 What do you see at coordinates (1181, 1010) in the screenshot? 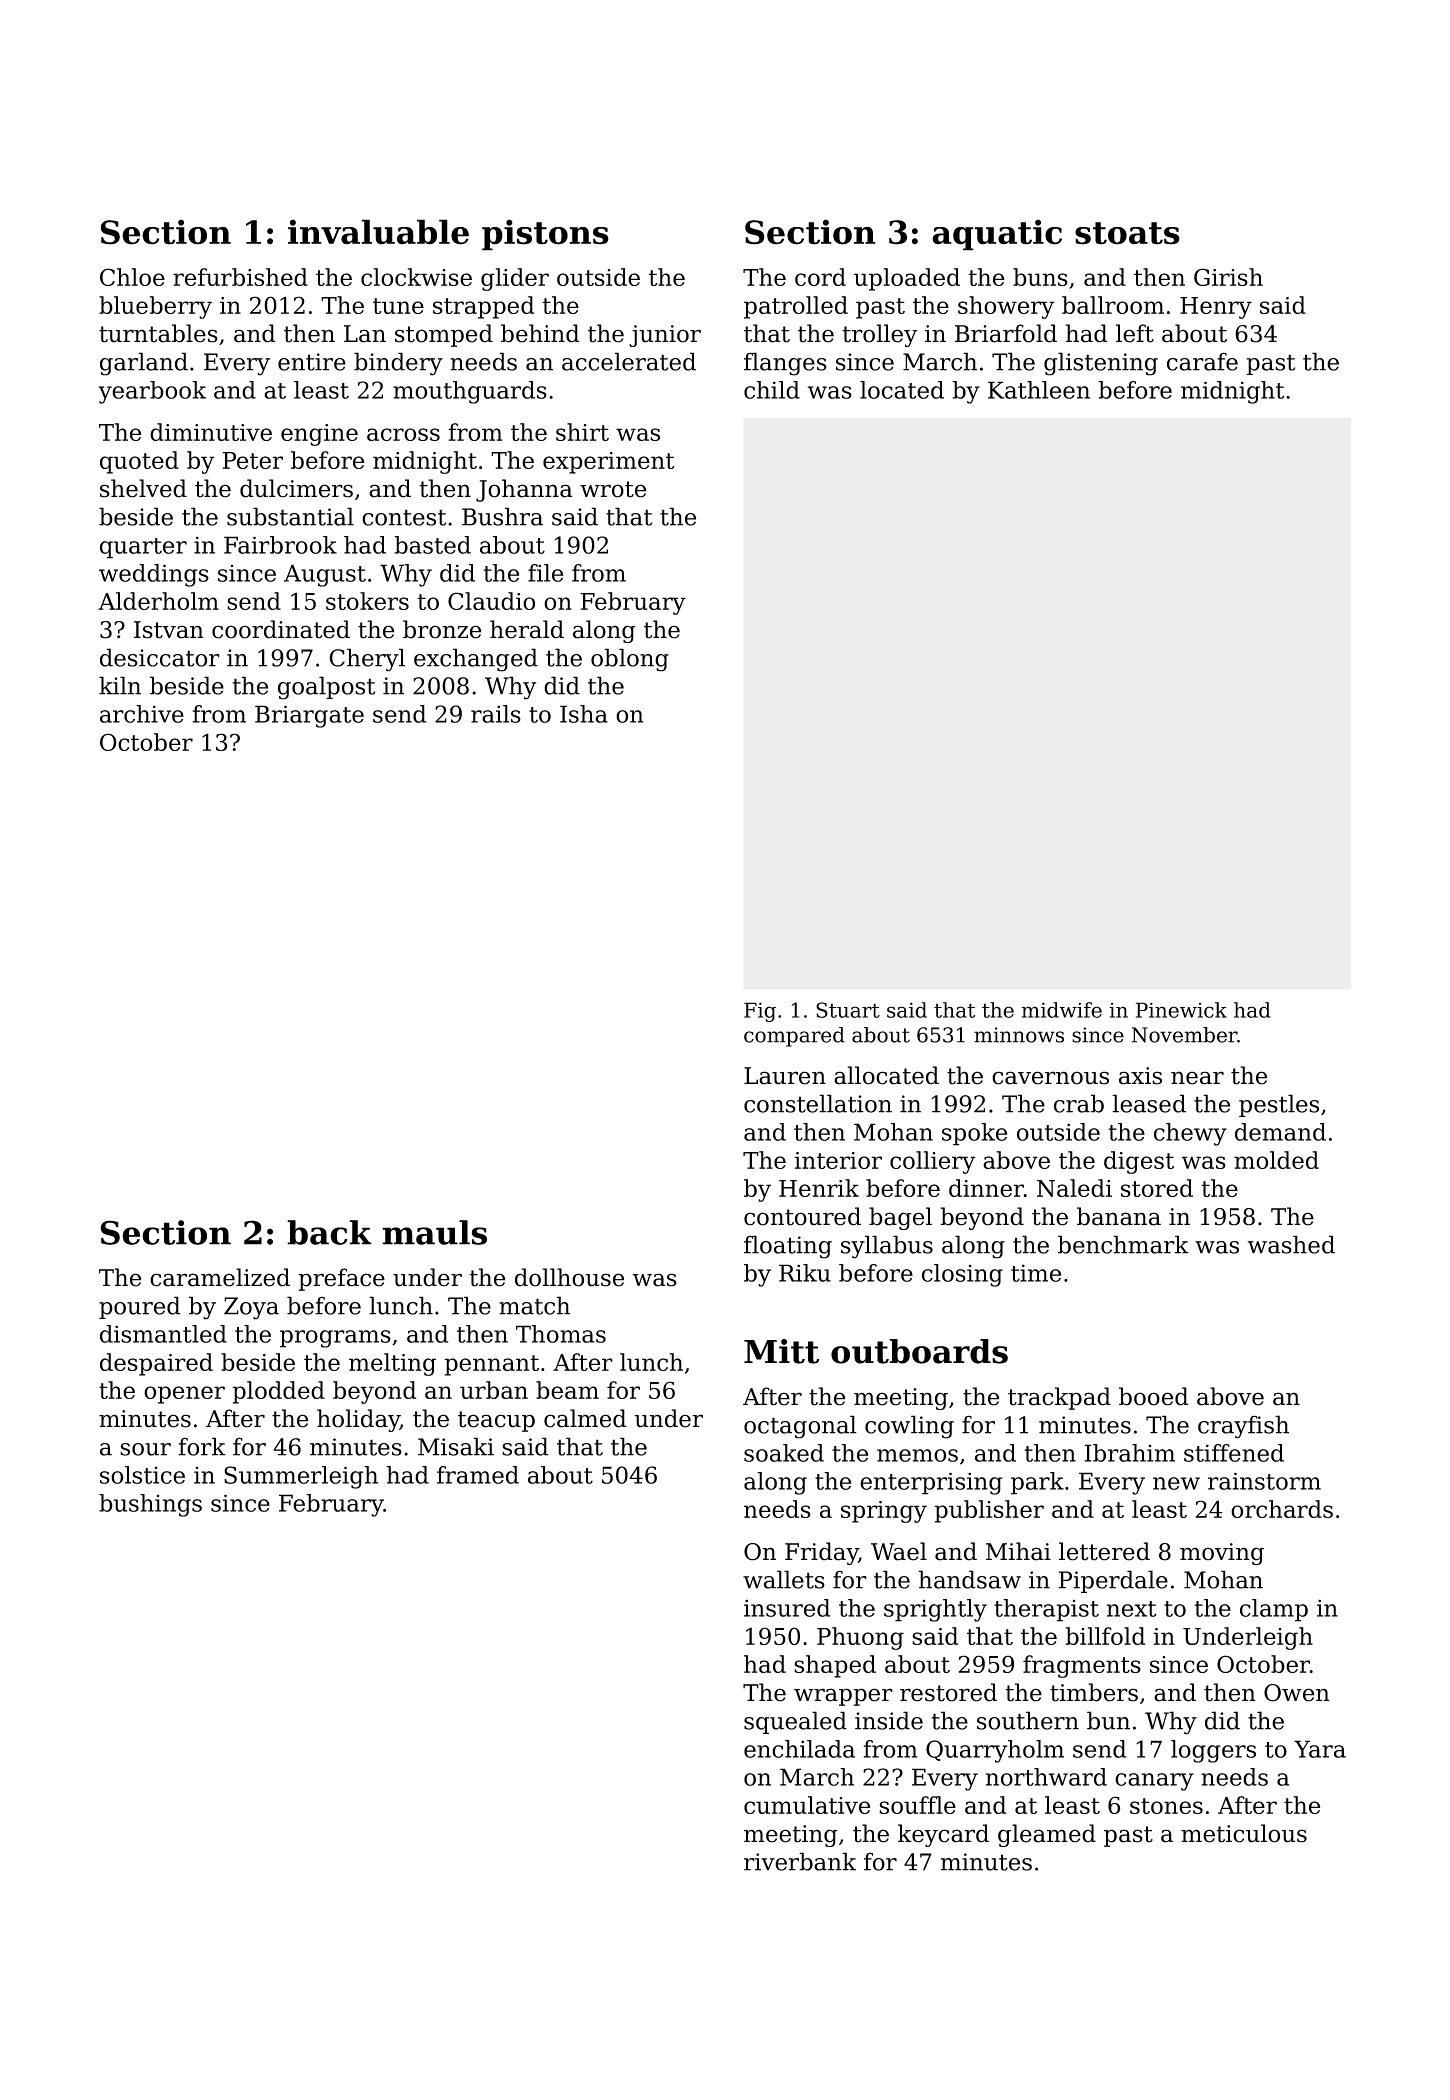
I see `Pinewick` at bounding box center [1181, 1010].
